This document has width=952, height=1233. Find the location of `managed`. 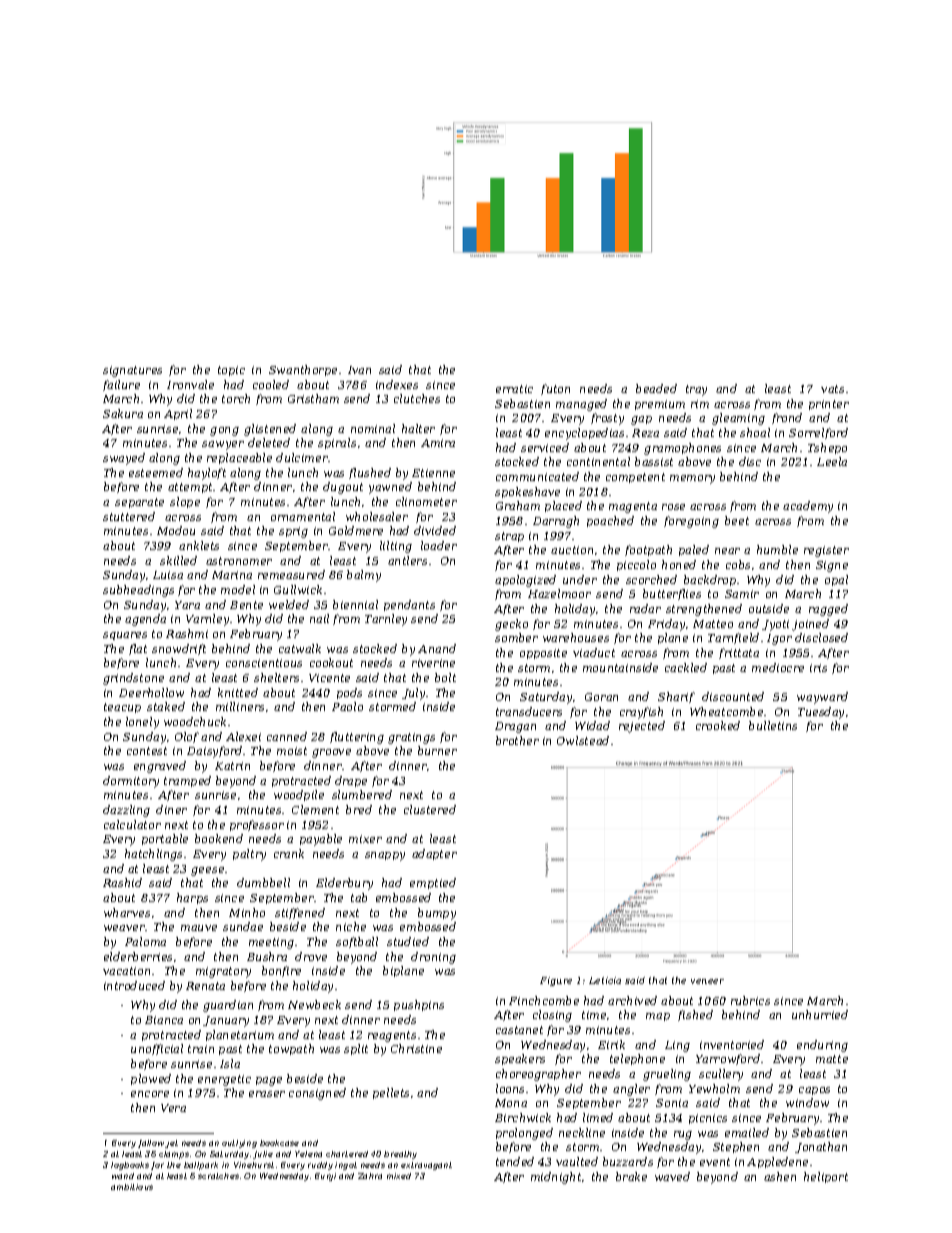

managed is located at coordinates (581, 405).
